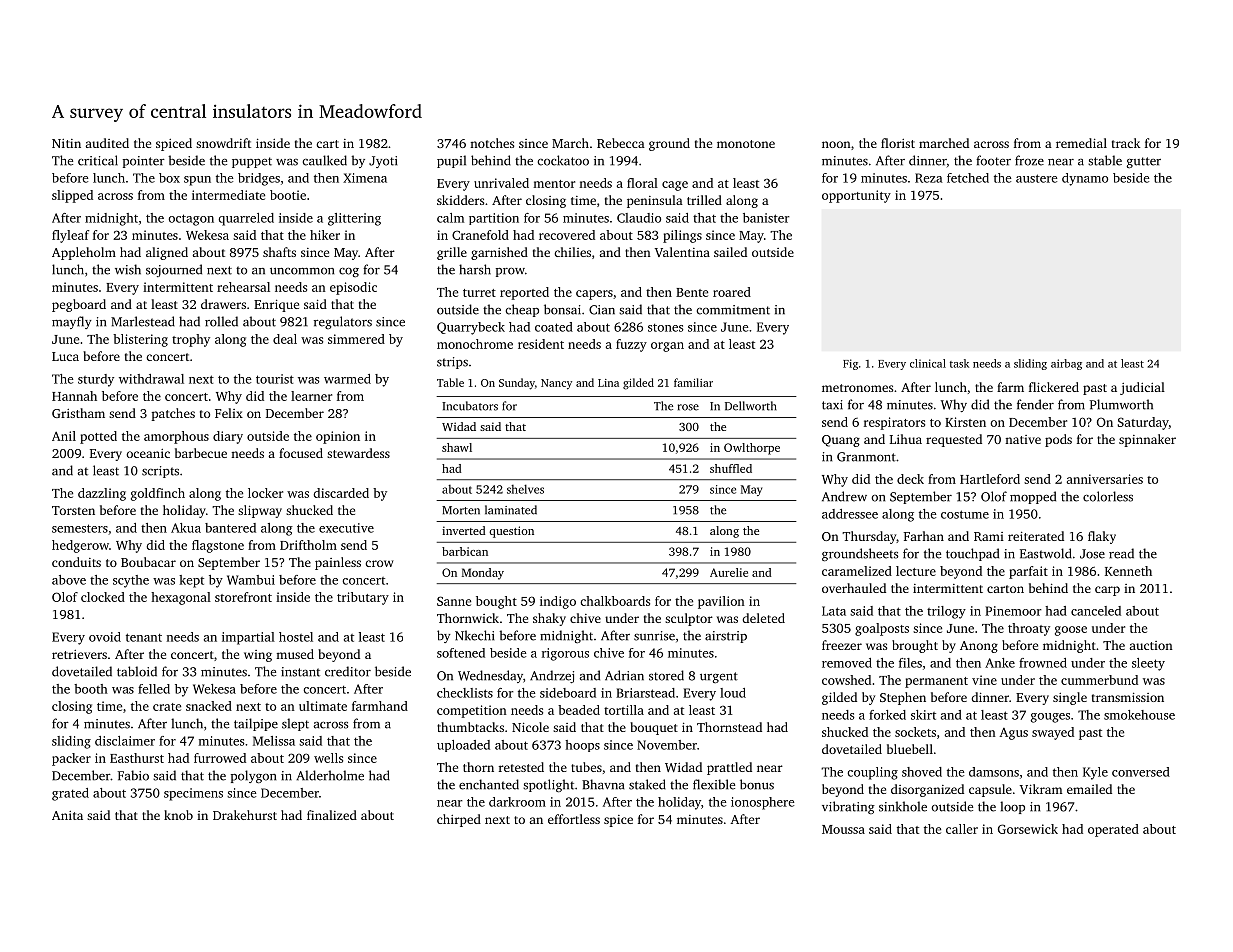  I want to click on airbag, so click(1066, 364).
